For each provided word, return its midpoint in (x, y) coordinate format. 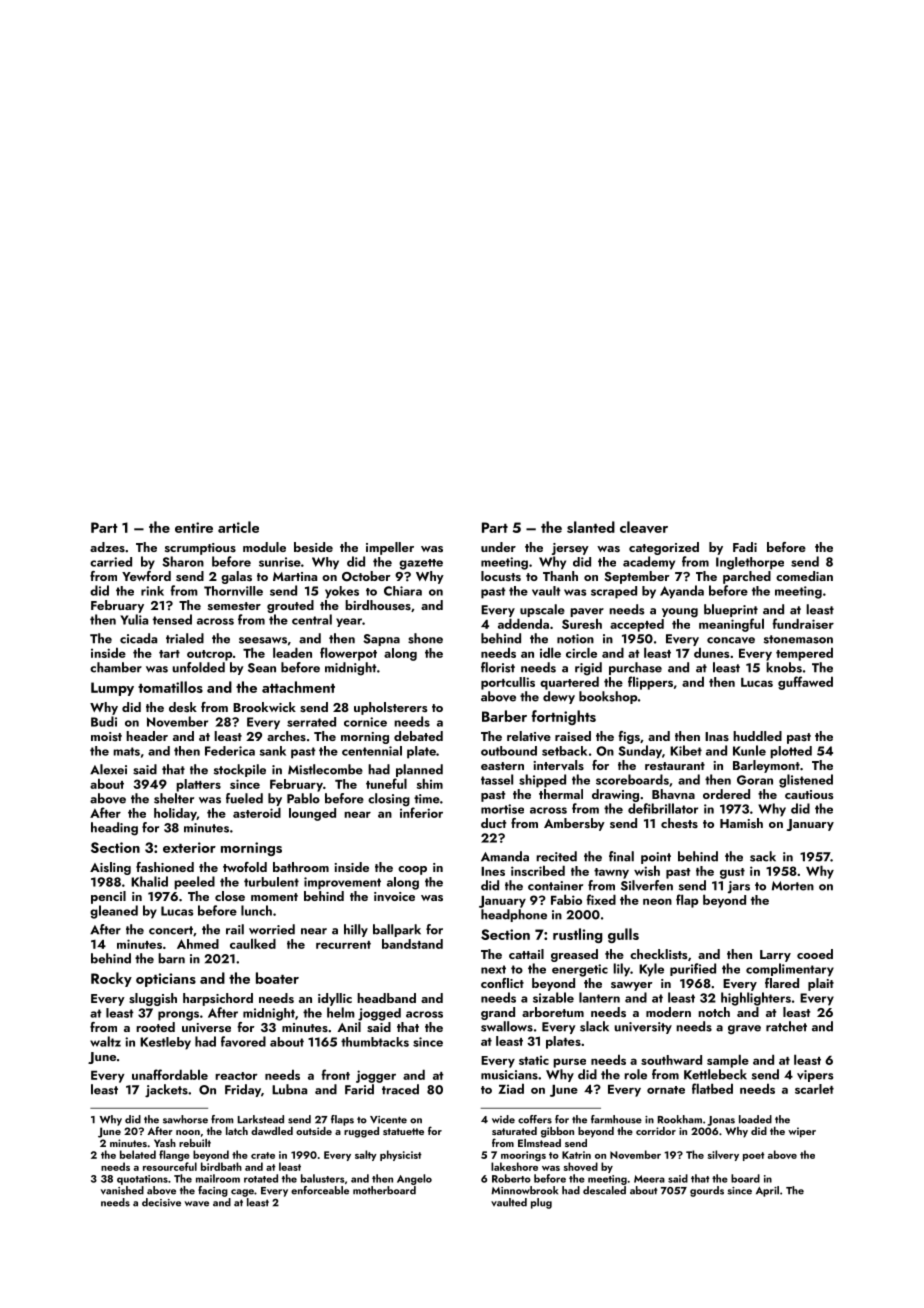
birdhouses (378, 605)
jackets (166, 1091)
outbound (509, 751)
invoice (394, 896)
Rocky (111, 979)
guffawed (805, 683)
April (767, 1191)
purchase (635, 668)
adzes (107, 547)
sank (272, 751)
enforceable (320, 1190)
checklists (659, 954)
